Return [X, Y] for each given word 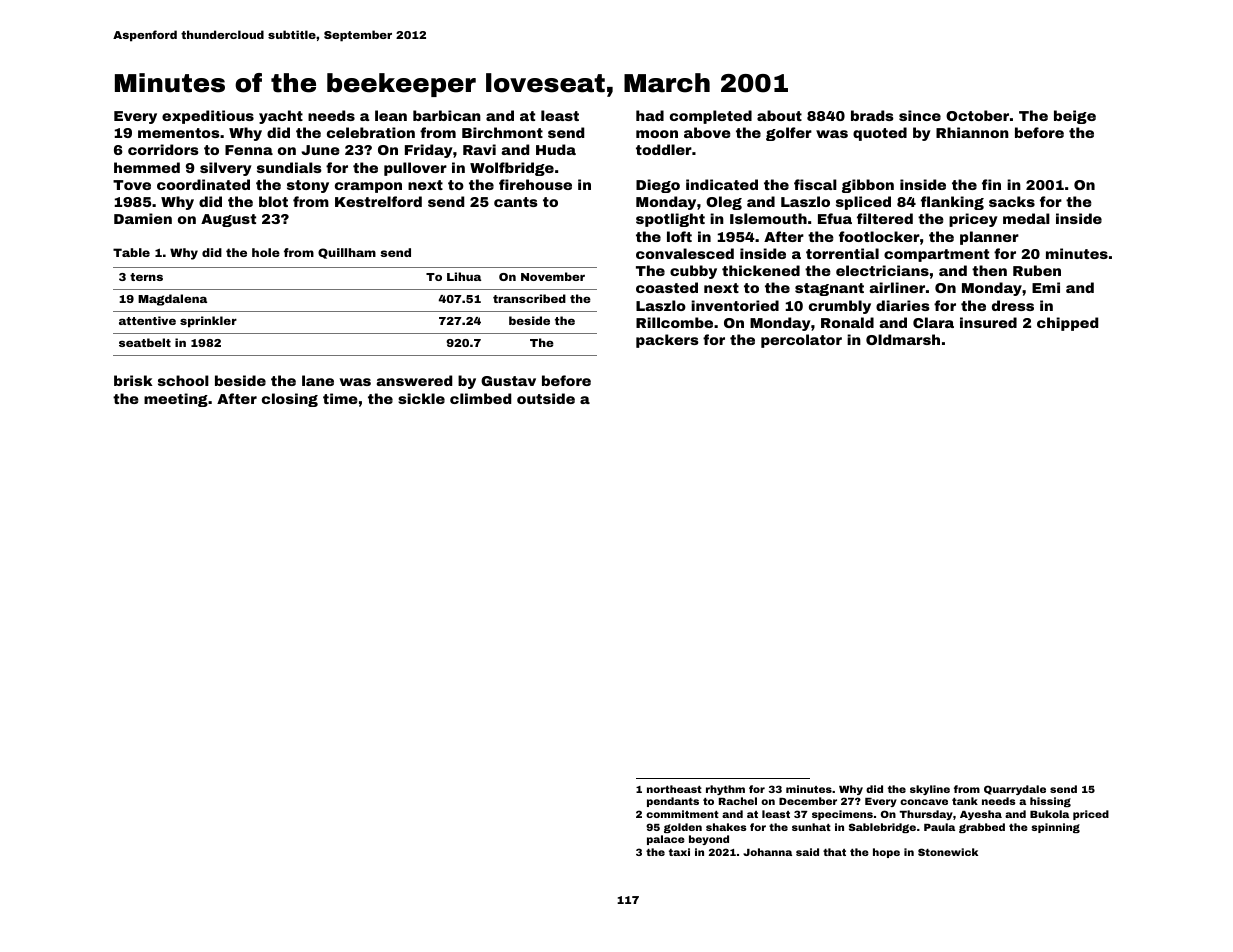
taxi [679, 852]
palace [666, 840]
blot [273, 201]
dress [1013, 305]
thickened [761, 270]
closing [290, 400]
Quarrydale [1015, 790]
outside [546, 398]
